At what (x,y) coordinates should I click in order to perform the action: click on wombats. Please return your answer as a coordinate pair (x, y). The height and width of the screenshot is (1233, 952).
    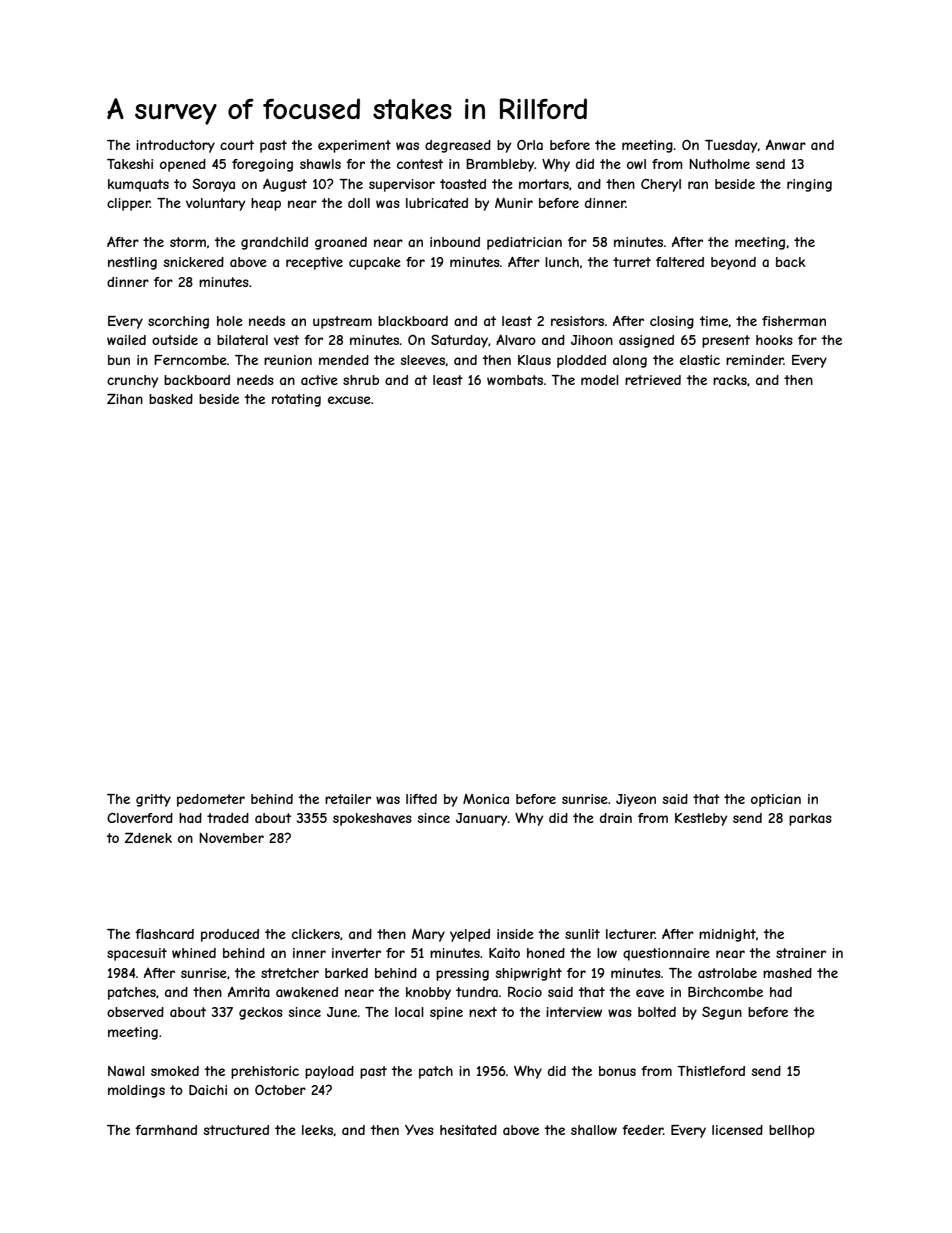
    Looking at the image, I should click on (515, 380).
